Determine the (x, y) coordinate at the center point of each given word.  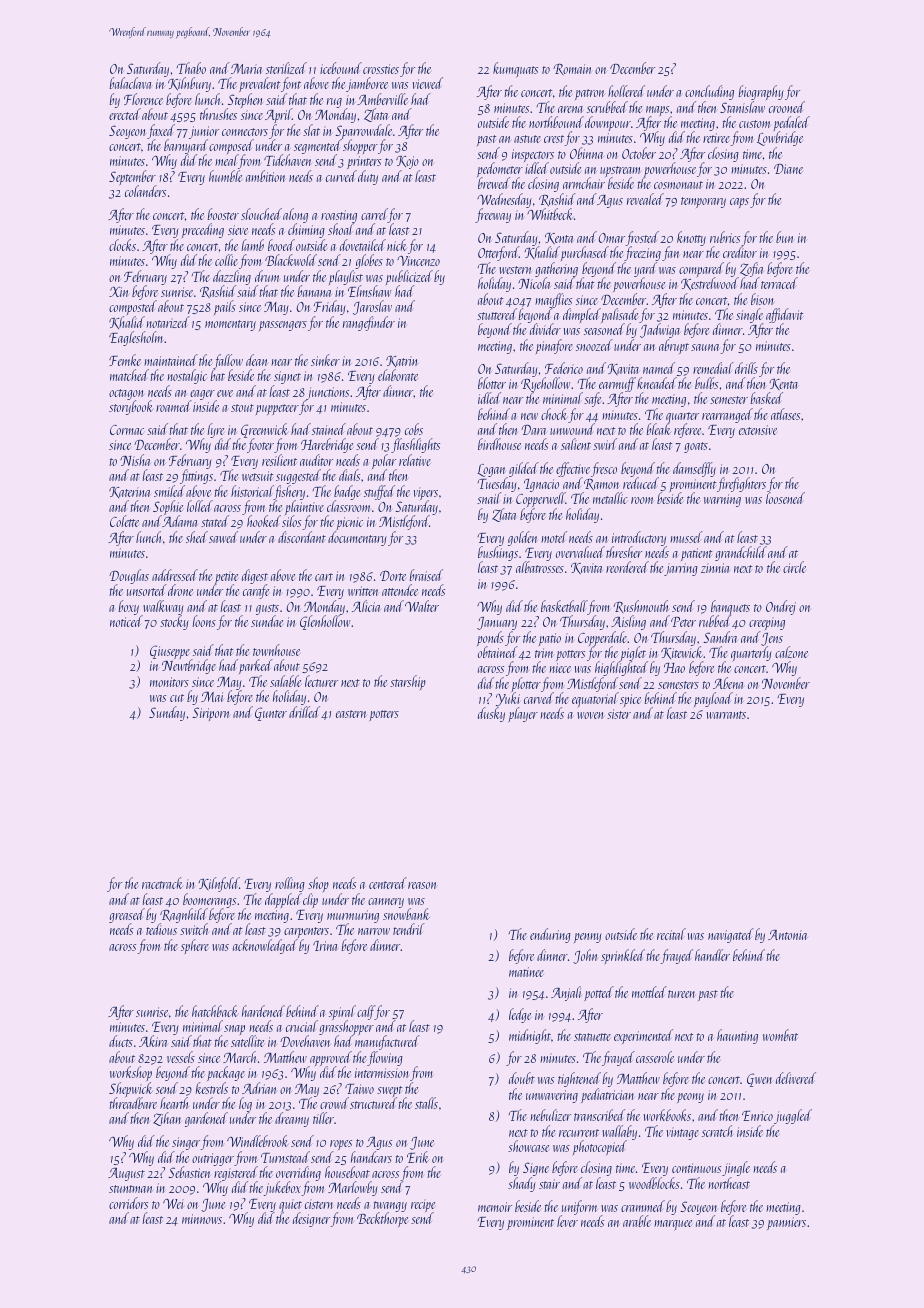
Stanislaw (742, 107)
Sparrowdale (363, 132)
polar (384, 462)
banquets (730, 608)
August (126, 1174)
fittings (196, 477)
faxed (161, 131)
